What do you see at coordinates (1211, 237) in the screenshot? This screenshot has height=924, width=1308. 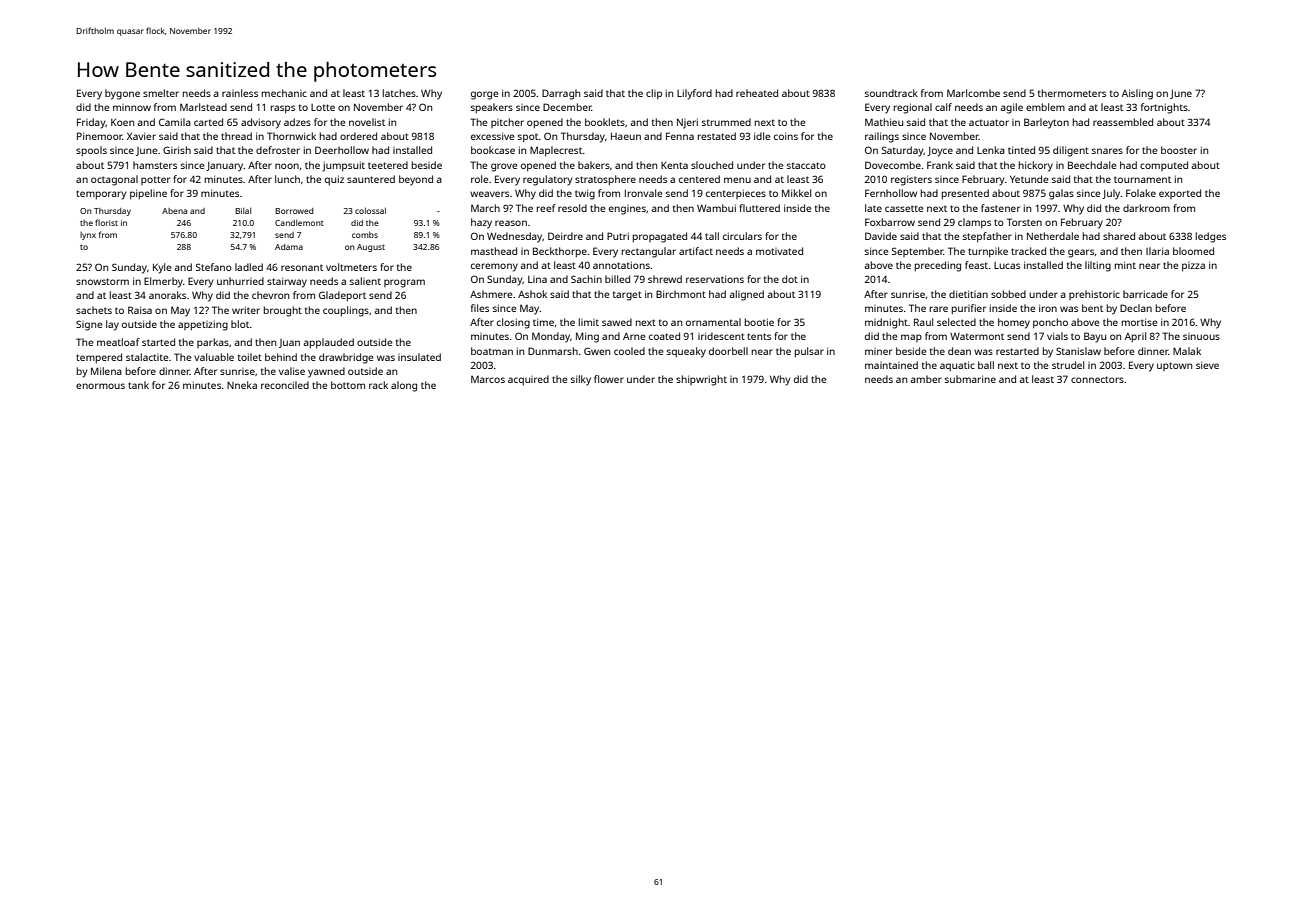 I see `ledges` at bounding box center [1211, 237].
